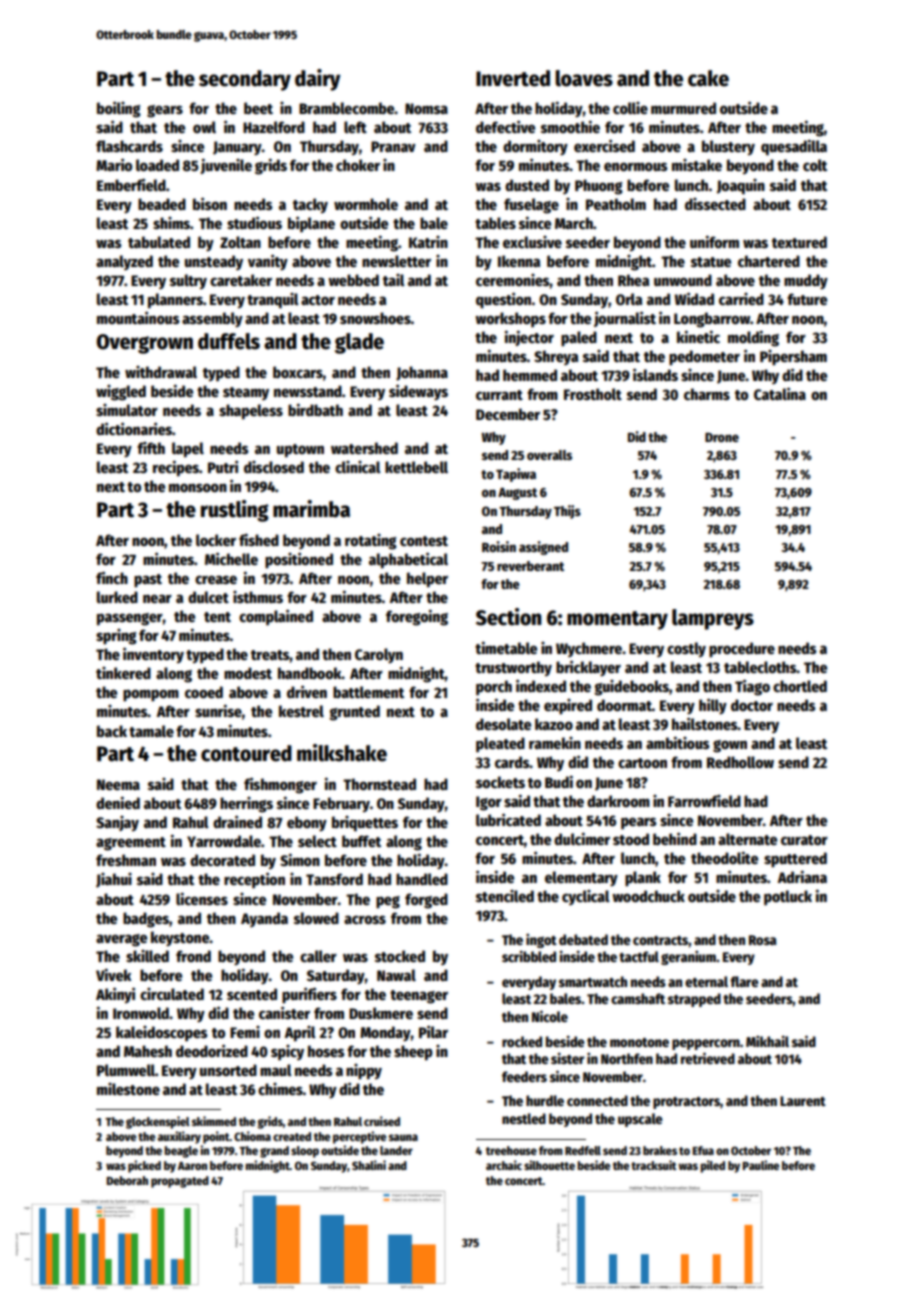 The height and width of the screenshot is (1308, 924). Describe the element at coordinates (513, 78) in the screenshot. I see `Inverted` at that location.
